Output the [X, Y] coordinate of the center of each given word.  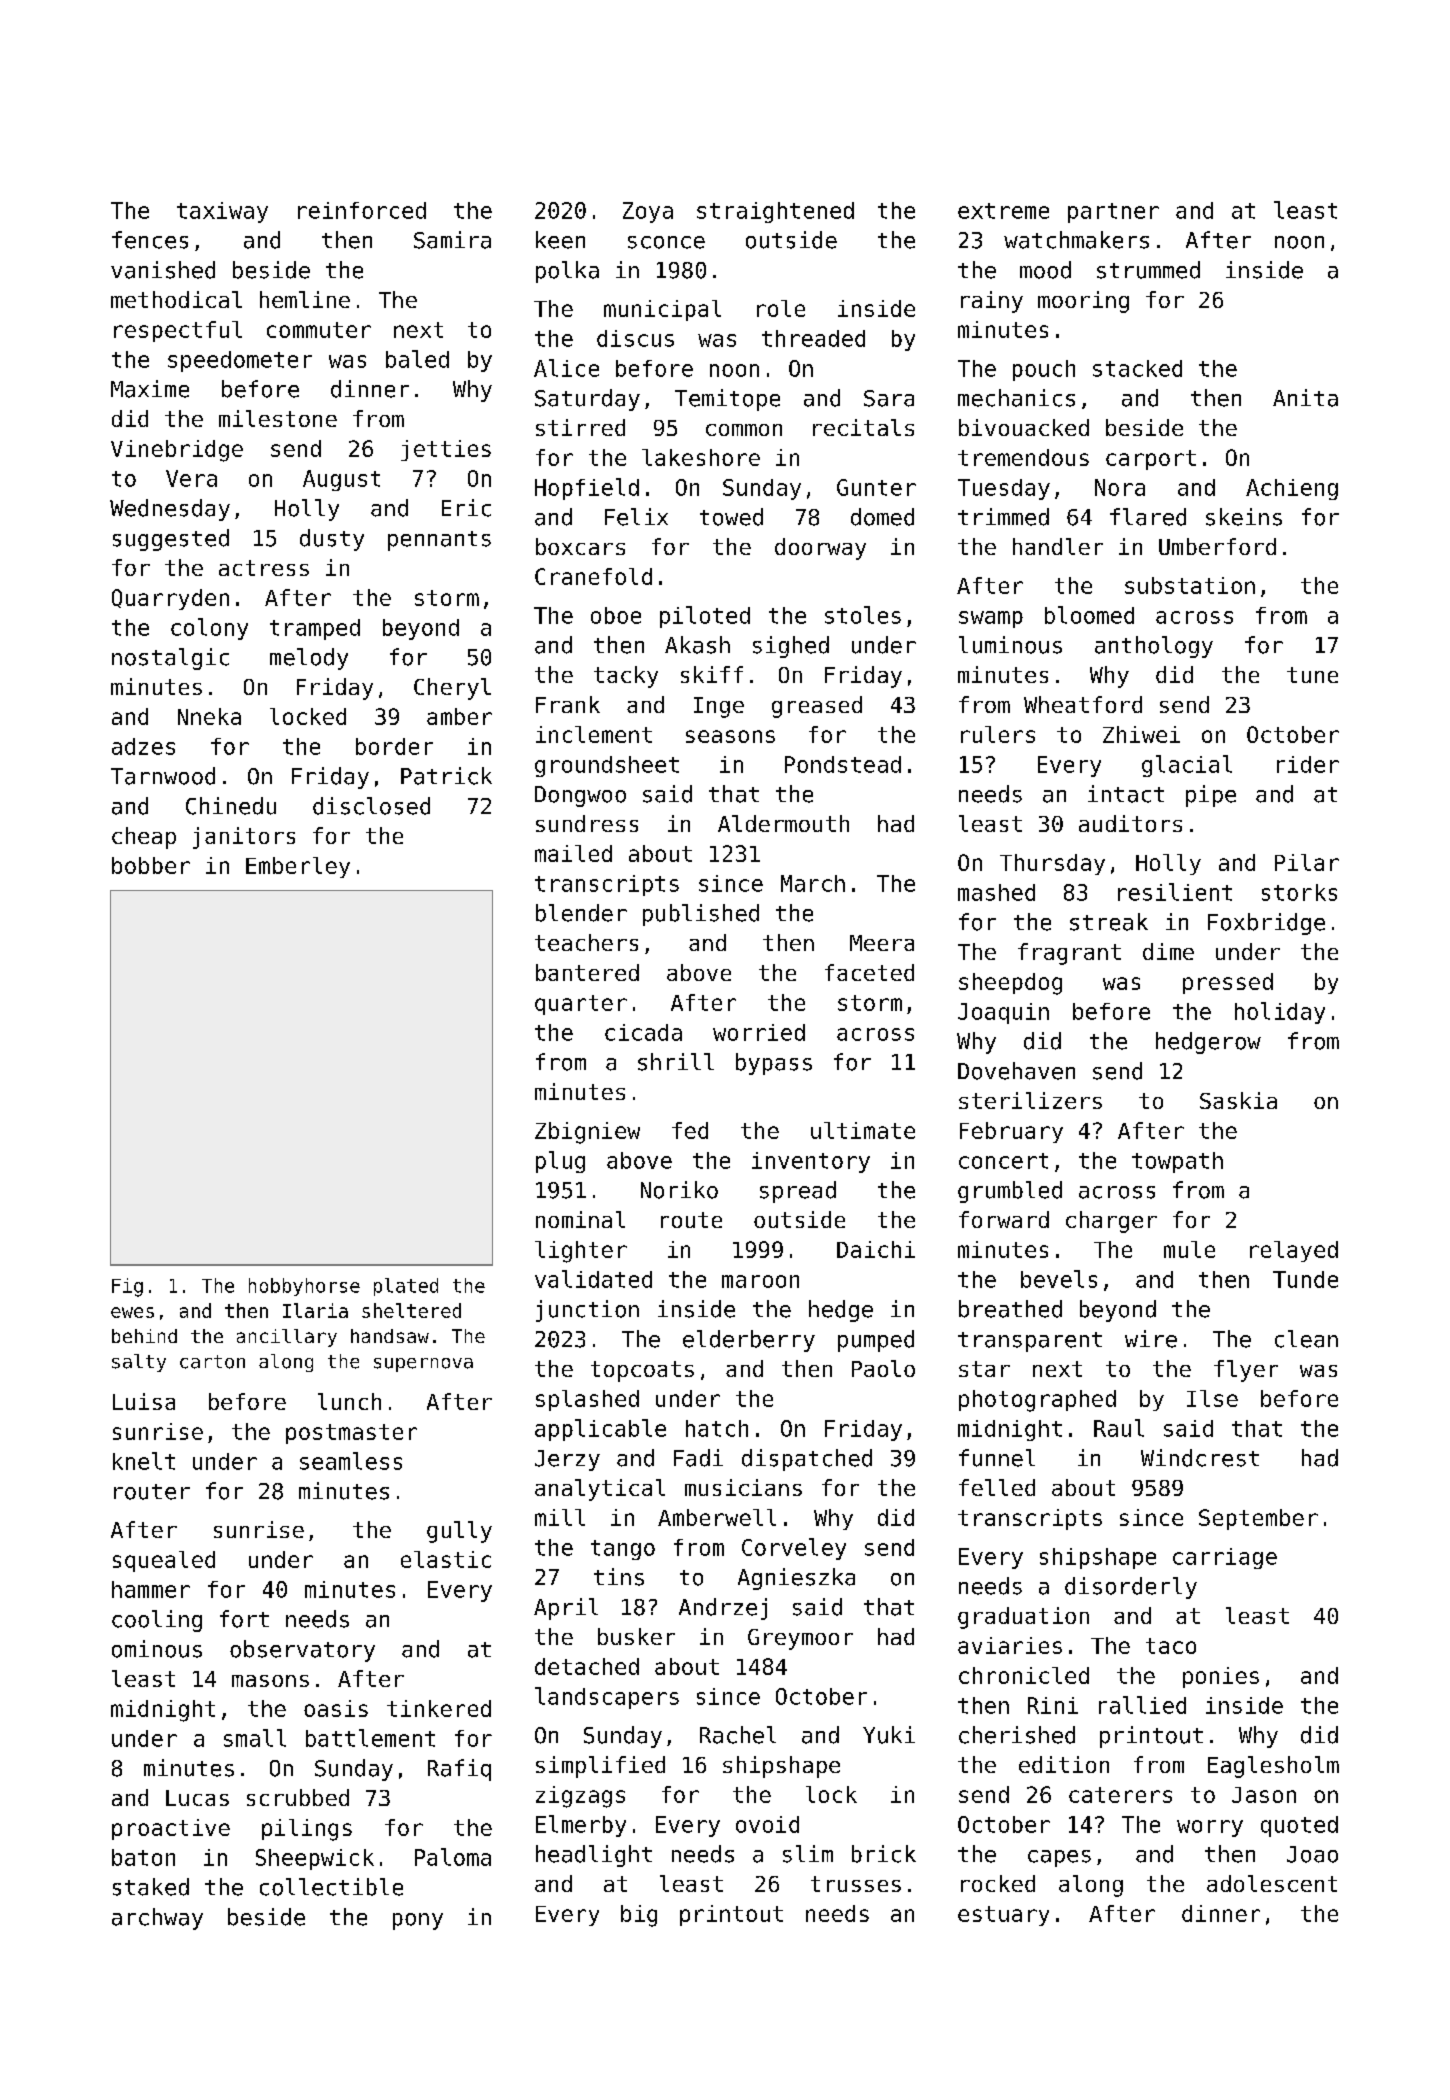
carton [212, 1362]
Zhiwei [1141, 734]
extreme [1003, 211]
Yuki [889, 1735]
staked [151, 1887]
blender [581, 913]
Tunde [1305, 1279]
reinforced [362, 210]
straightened [775, 212]
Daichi [876, 1249]
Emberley [298, 867]
